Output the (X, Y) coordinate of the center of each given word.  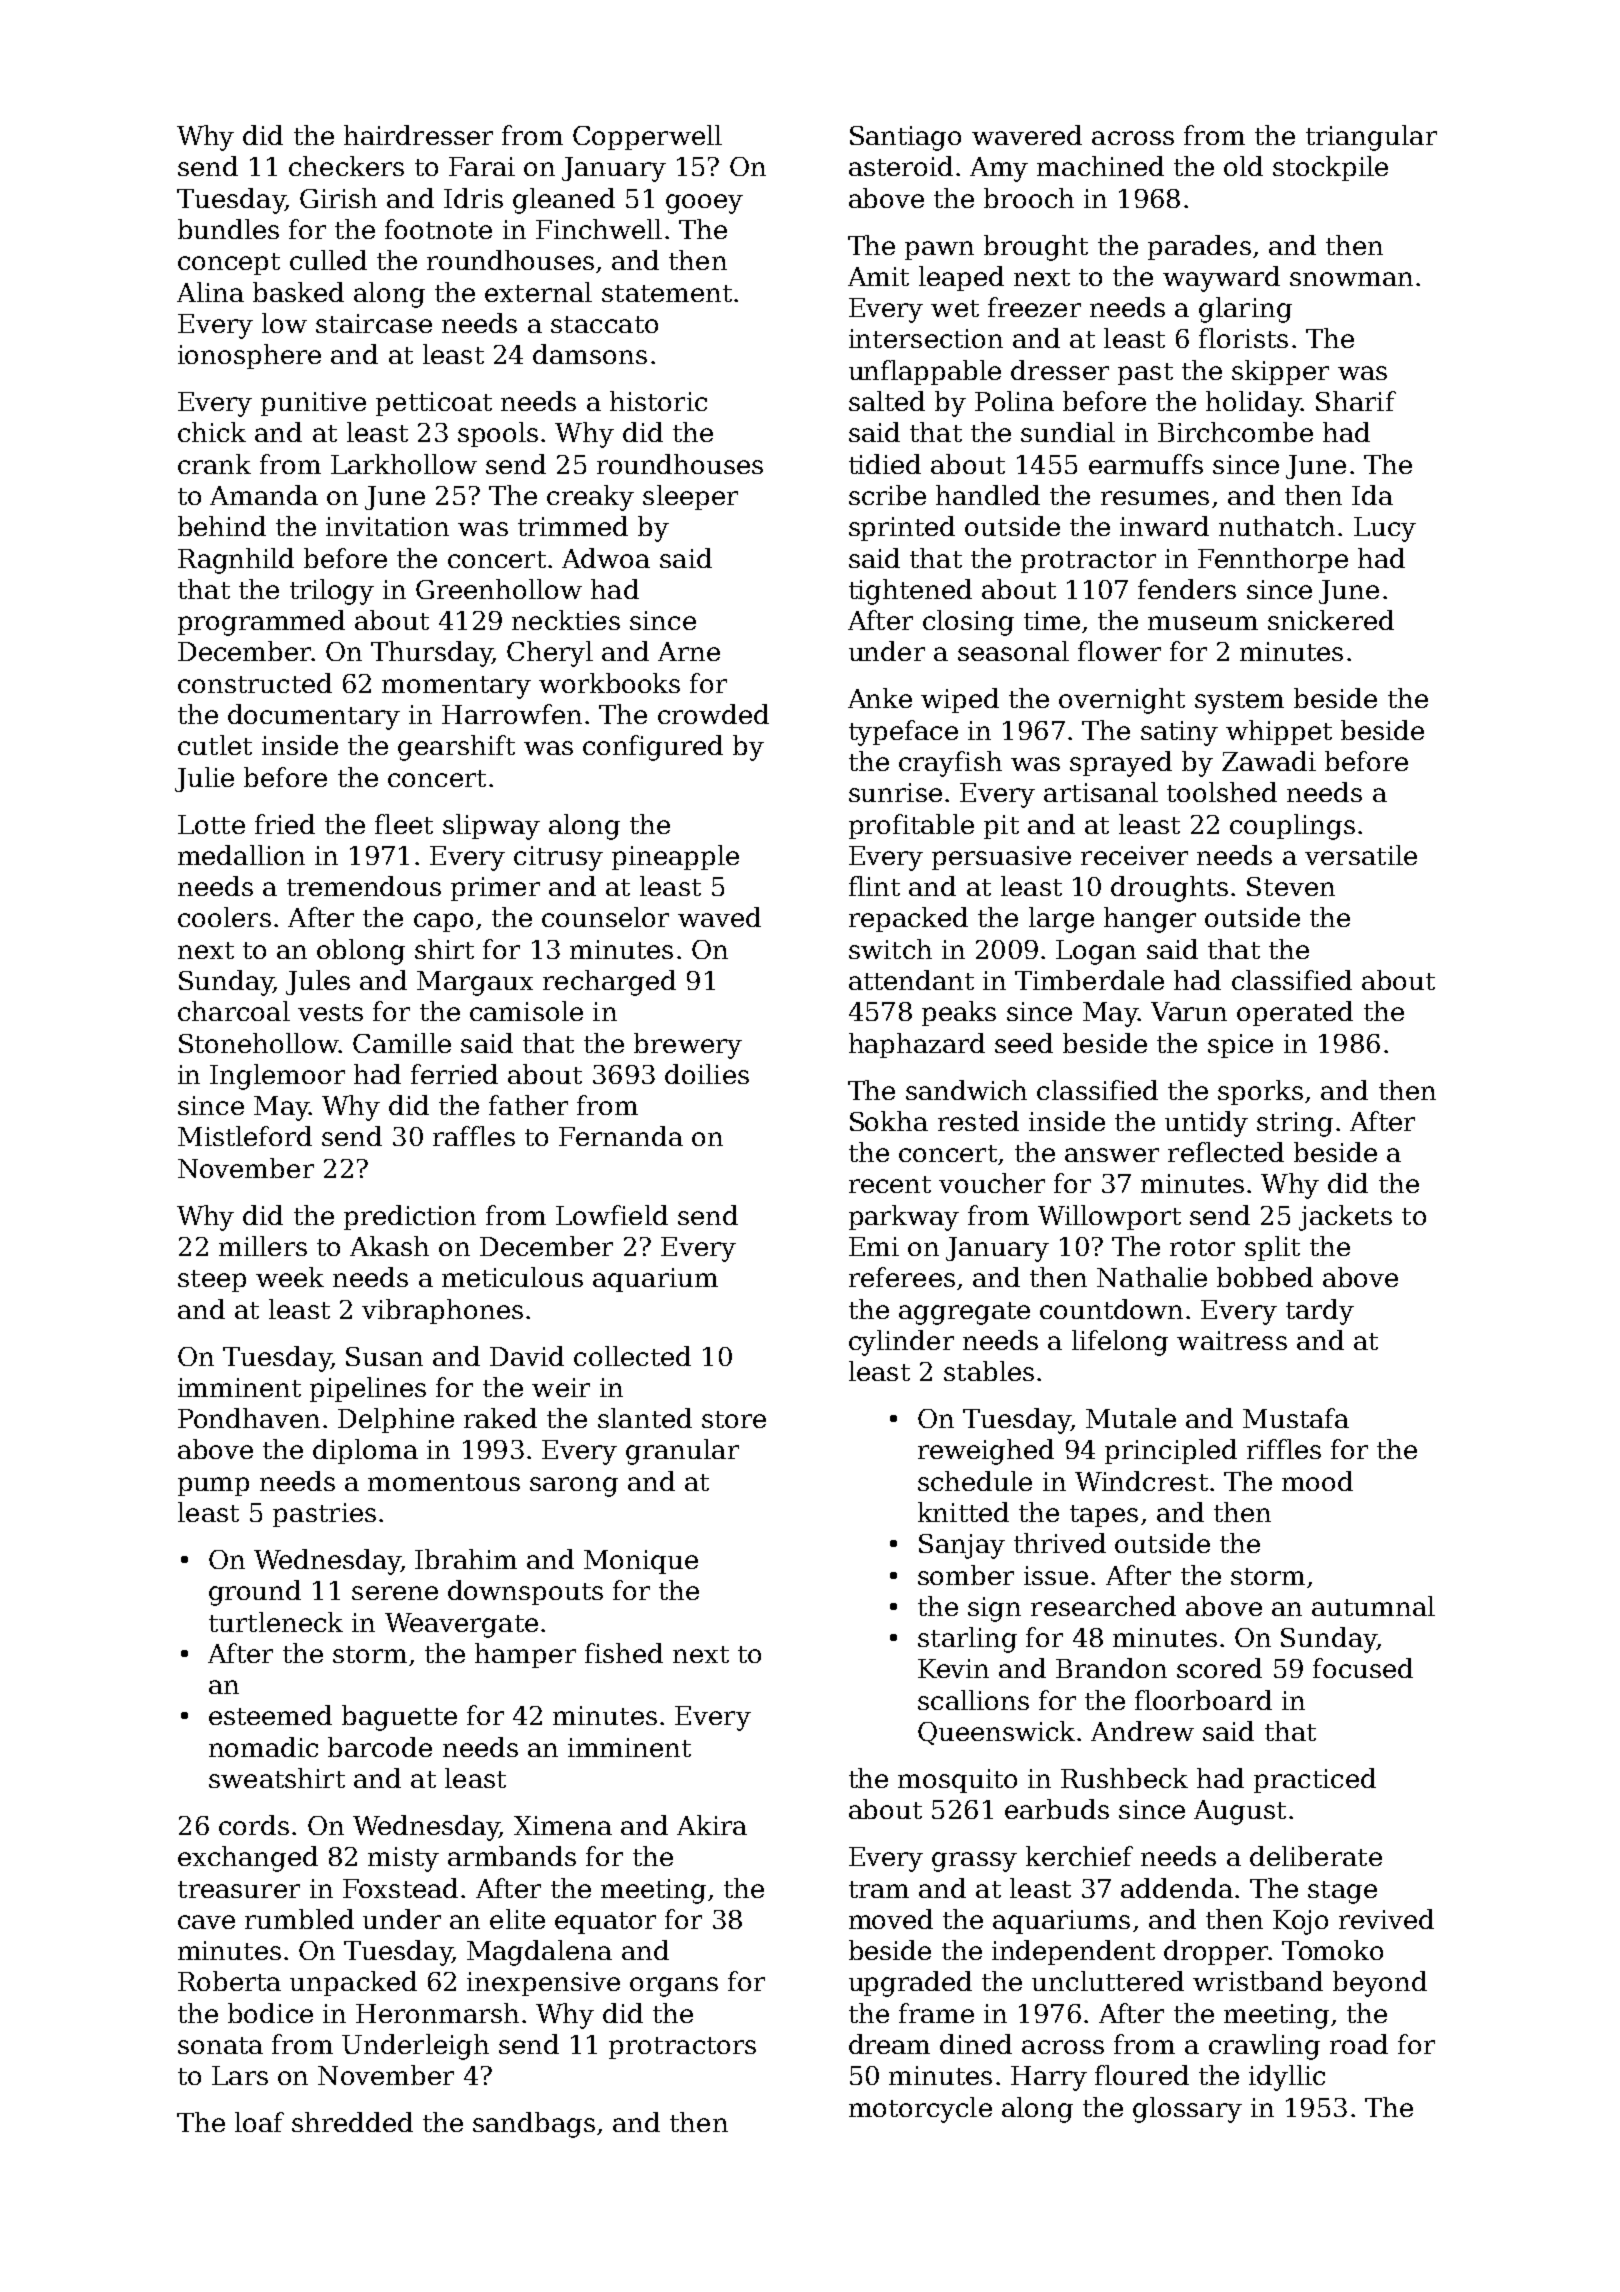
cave (206, 1922)
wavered (1027, 135)
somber (966, 1575)
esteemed (270, 1715)
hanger (1150, 920)
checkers (346, 166)
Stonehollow (259, 1043)
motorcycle (920, 2110)
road (1359, 2044)
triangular (1371, 138)
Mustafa (1296, 1418)
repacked (908, 919)
